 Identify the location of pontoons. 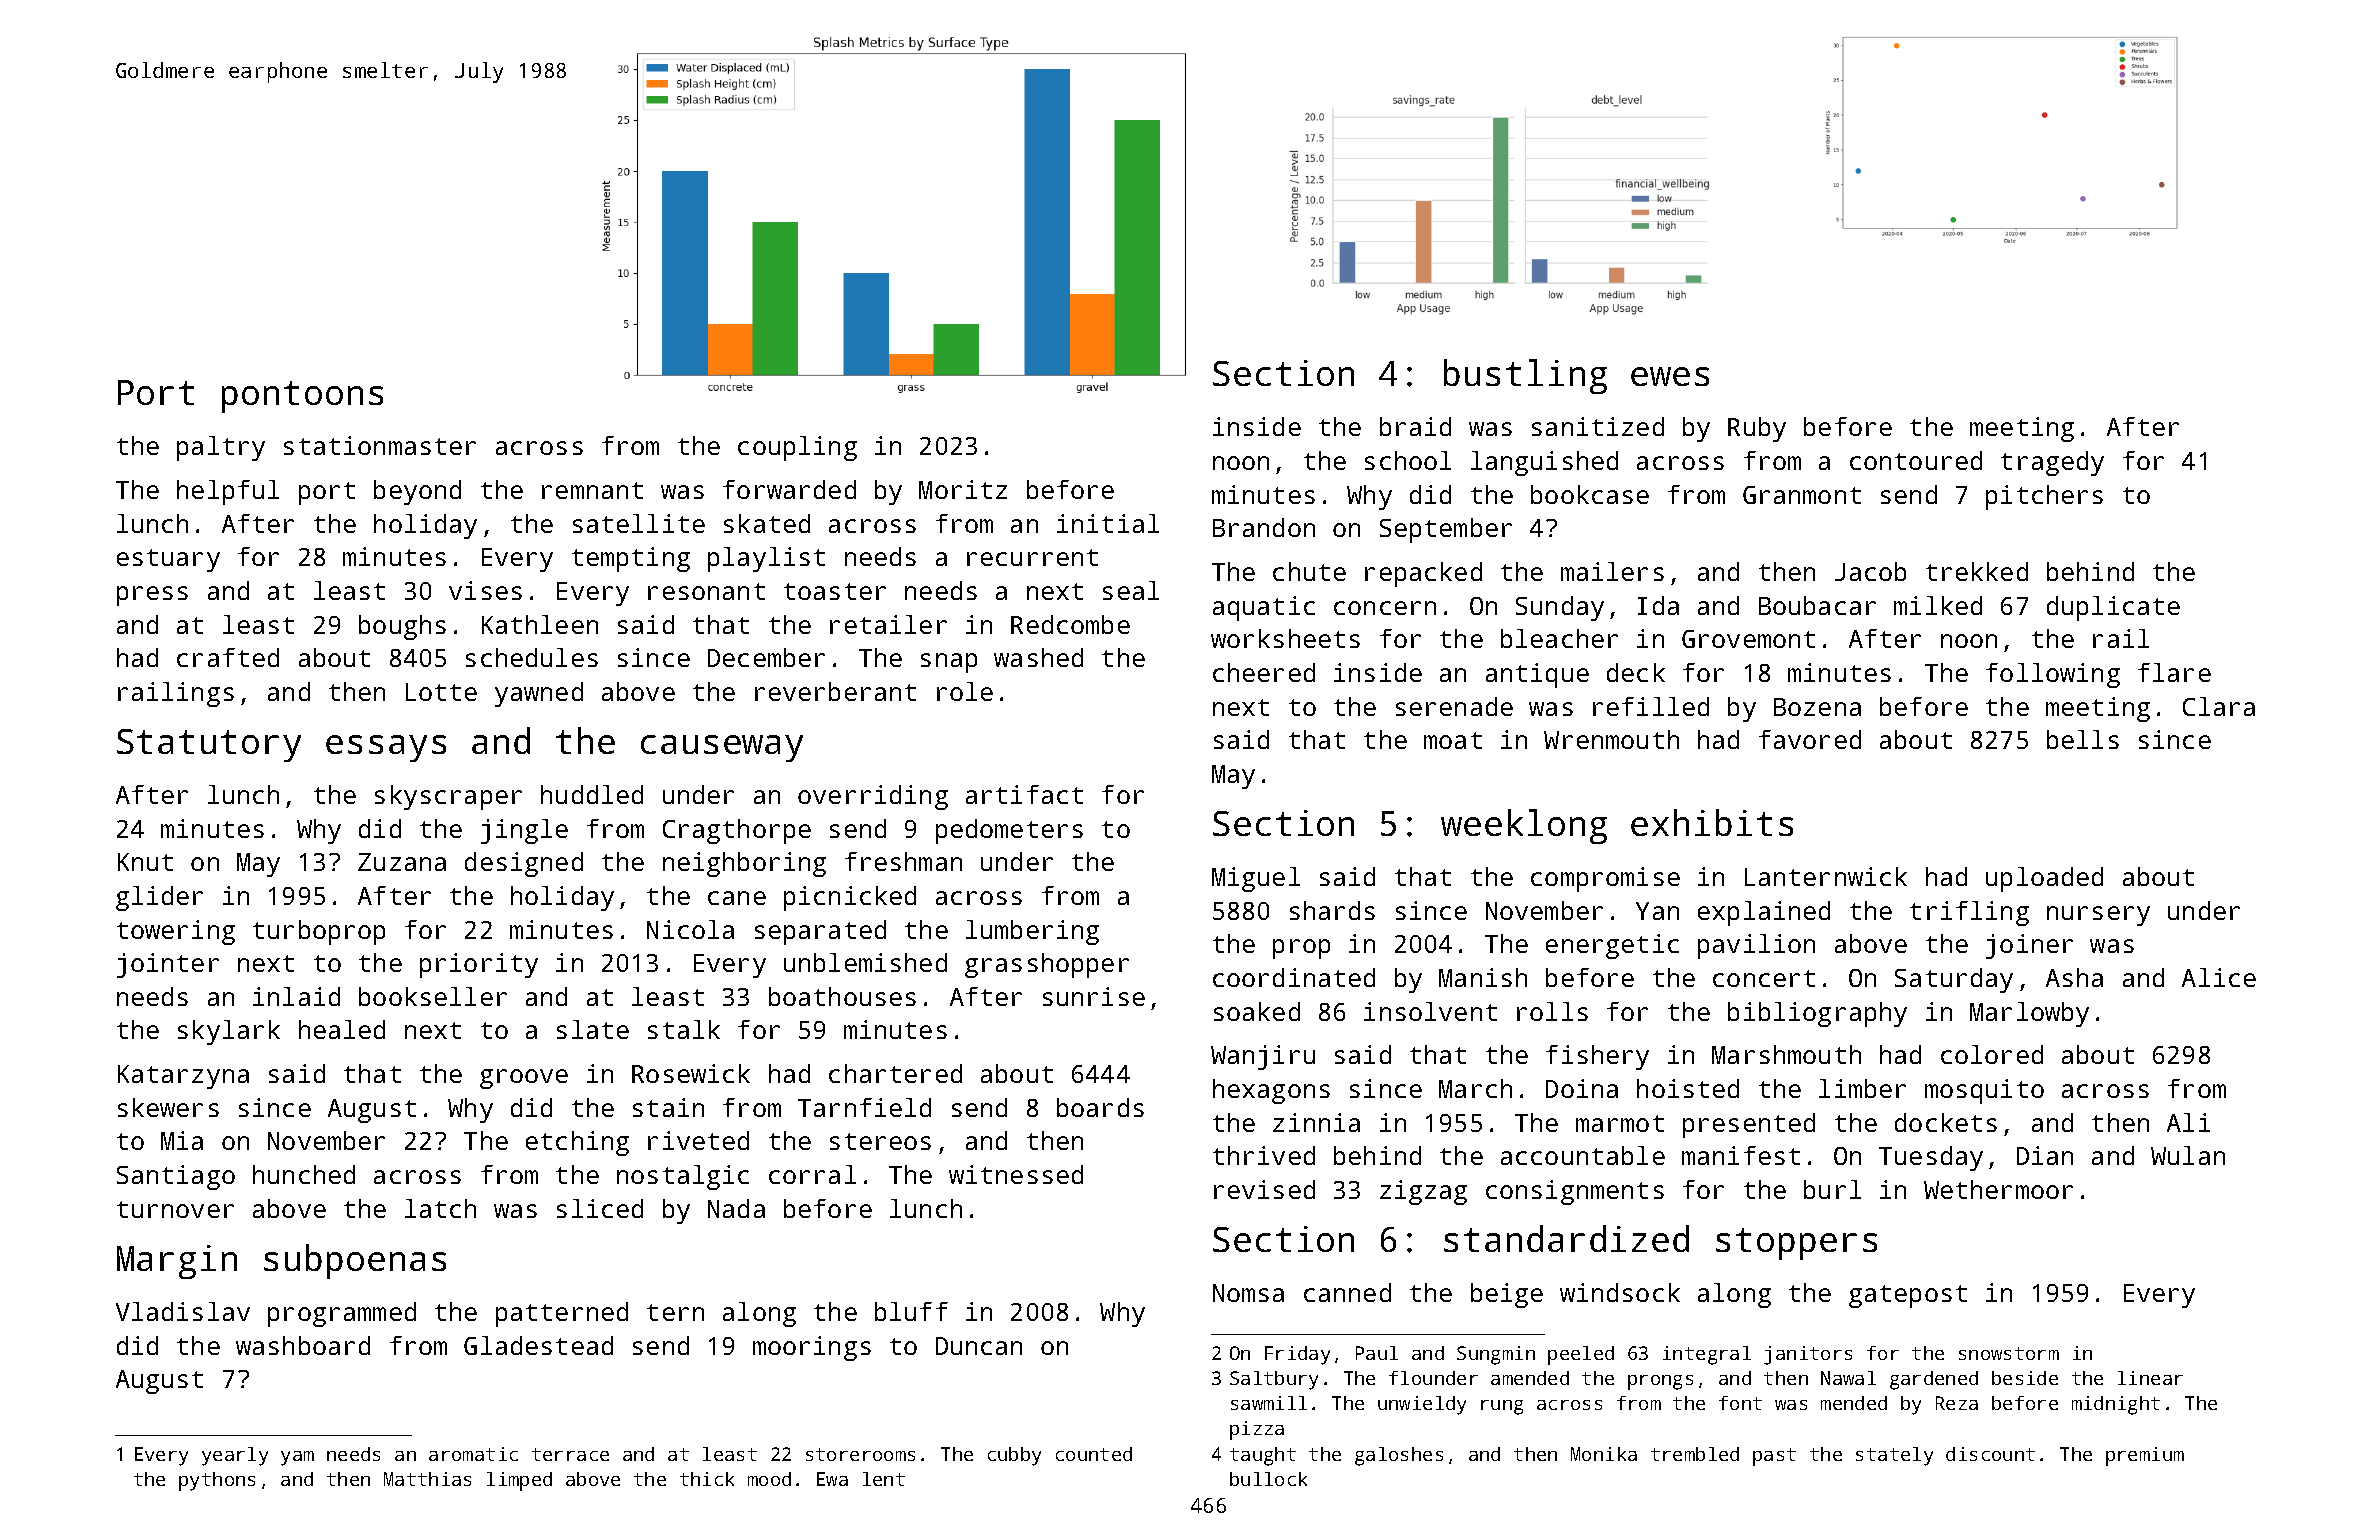
(302, 397).
